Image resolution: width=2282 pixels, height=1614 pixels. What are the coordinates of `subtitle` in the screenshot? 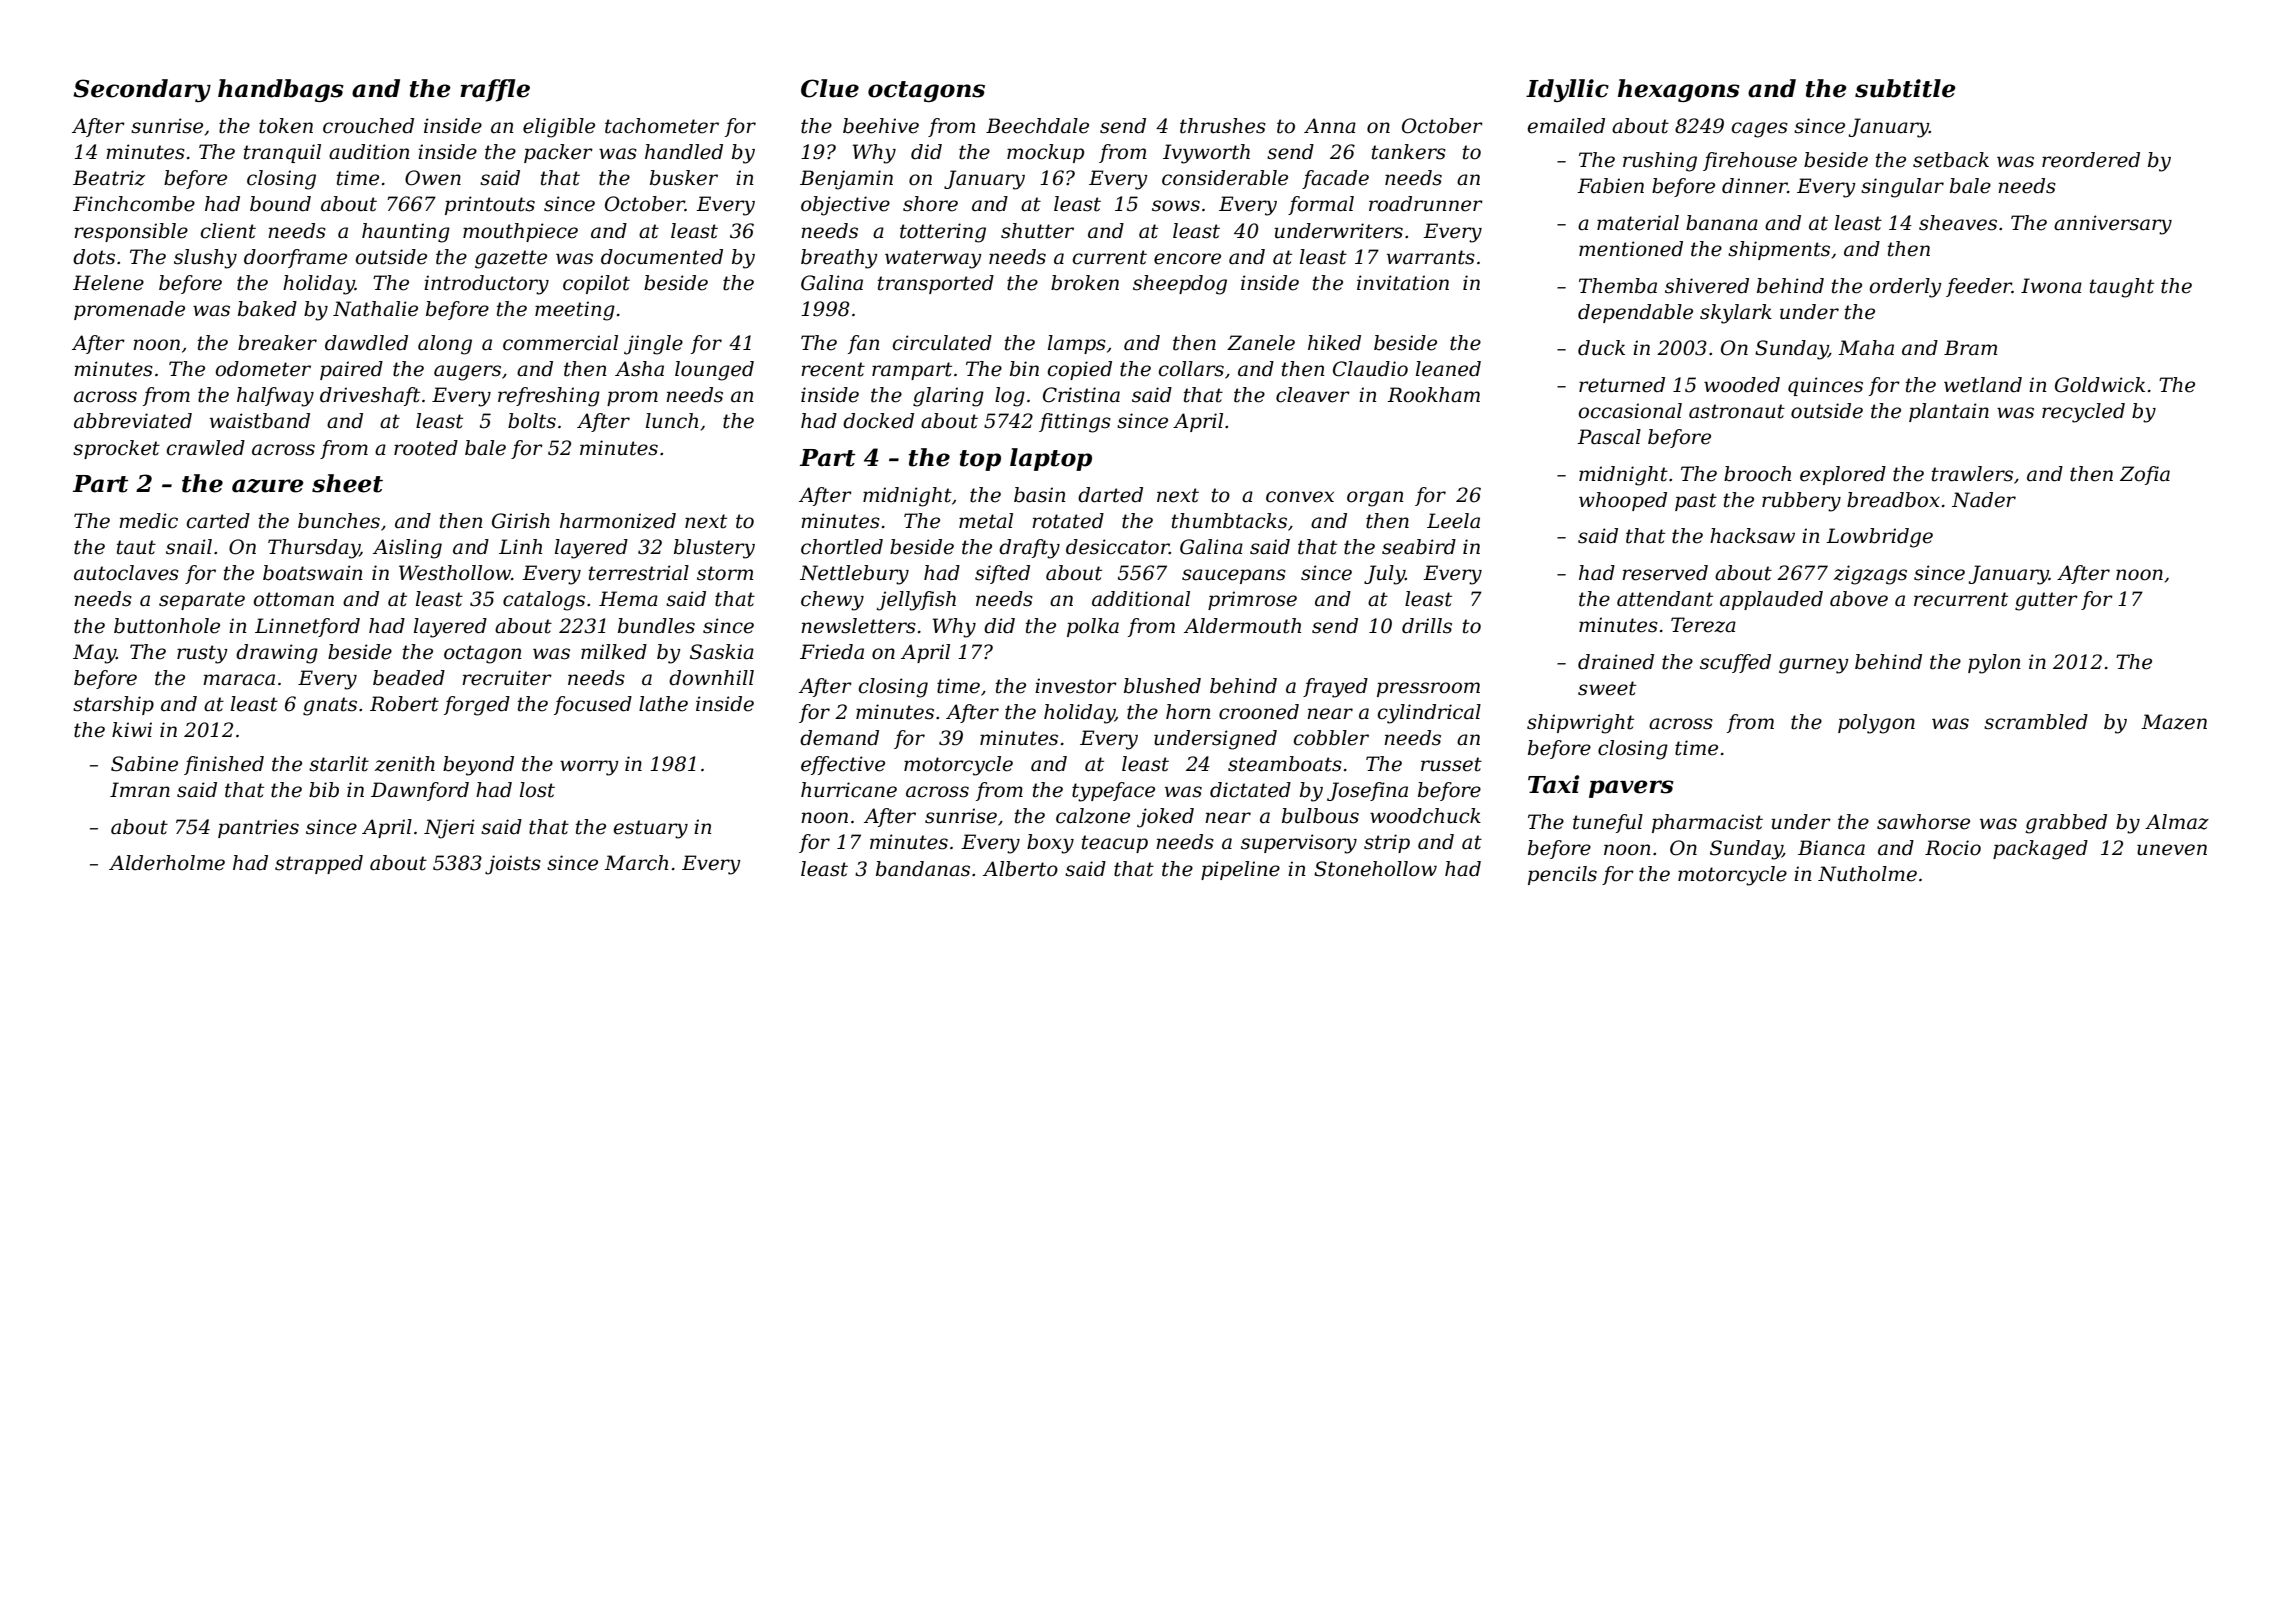 It's located at (1905, 88).
